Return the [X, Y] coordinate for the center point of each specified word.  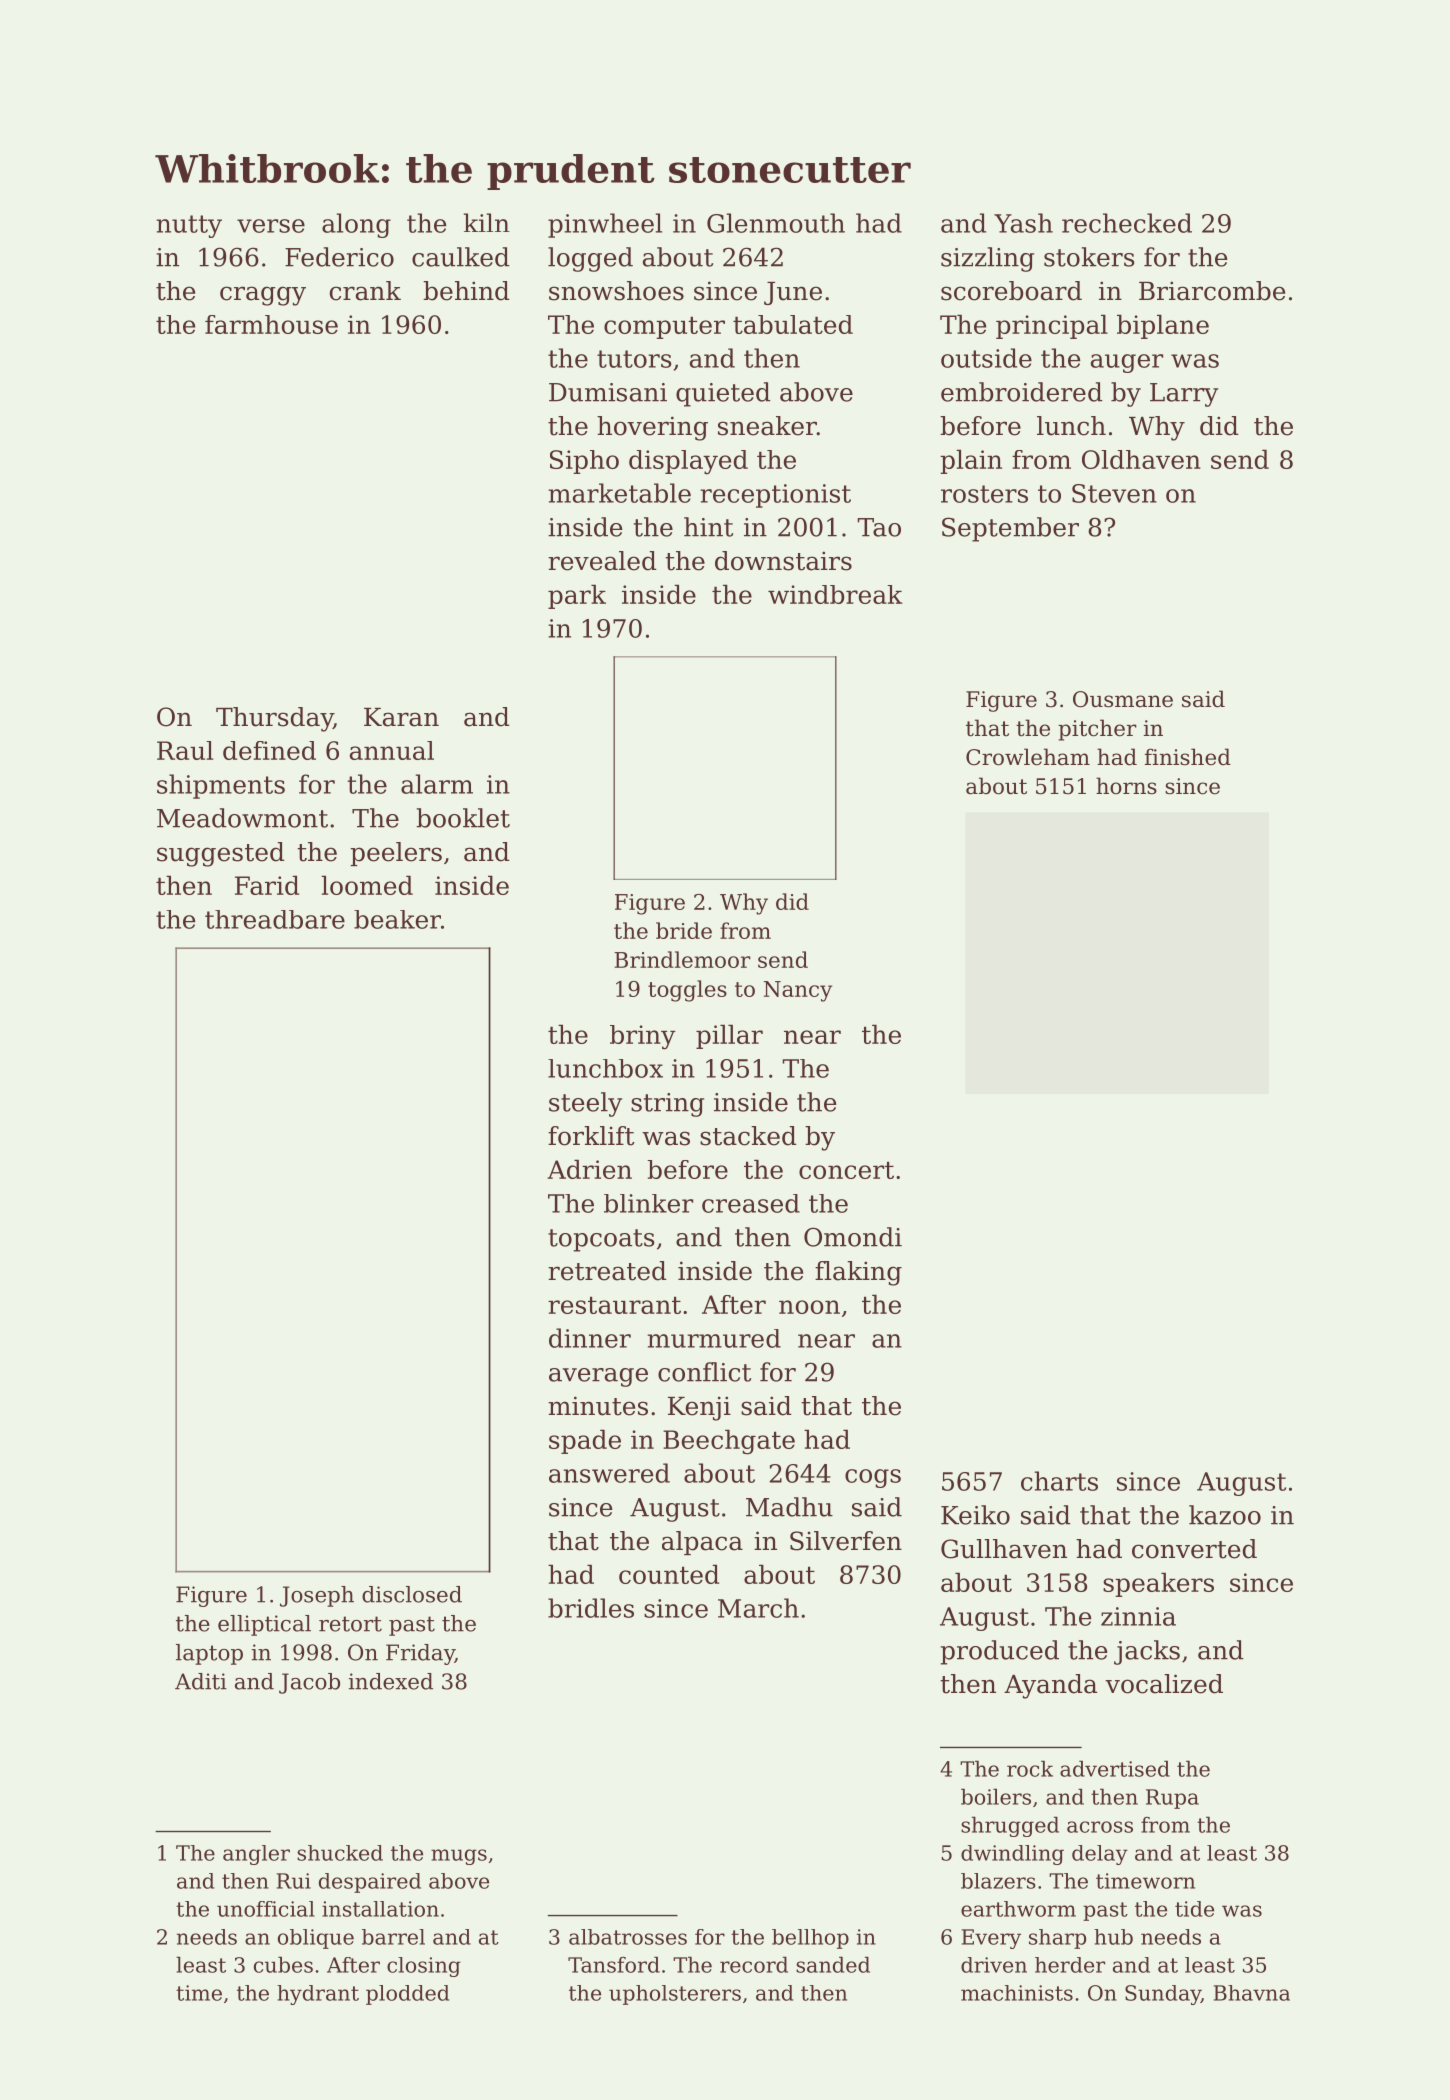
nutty [189, 226]
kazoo [1225, 1515]
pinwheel [605, 225]
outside [986, 358]
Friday [420, 1654]
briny [643, 1037]
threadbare [275, 919]
